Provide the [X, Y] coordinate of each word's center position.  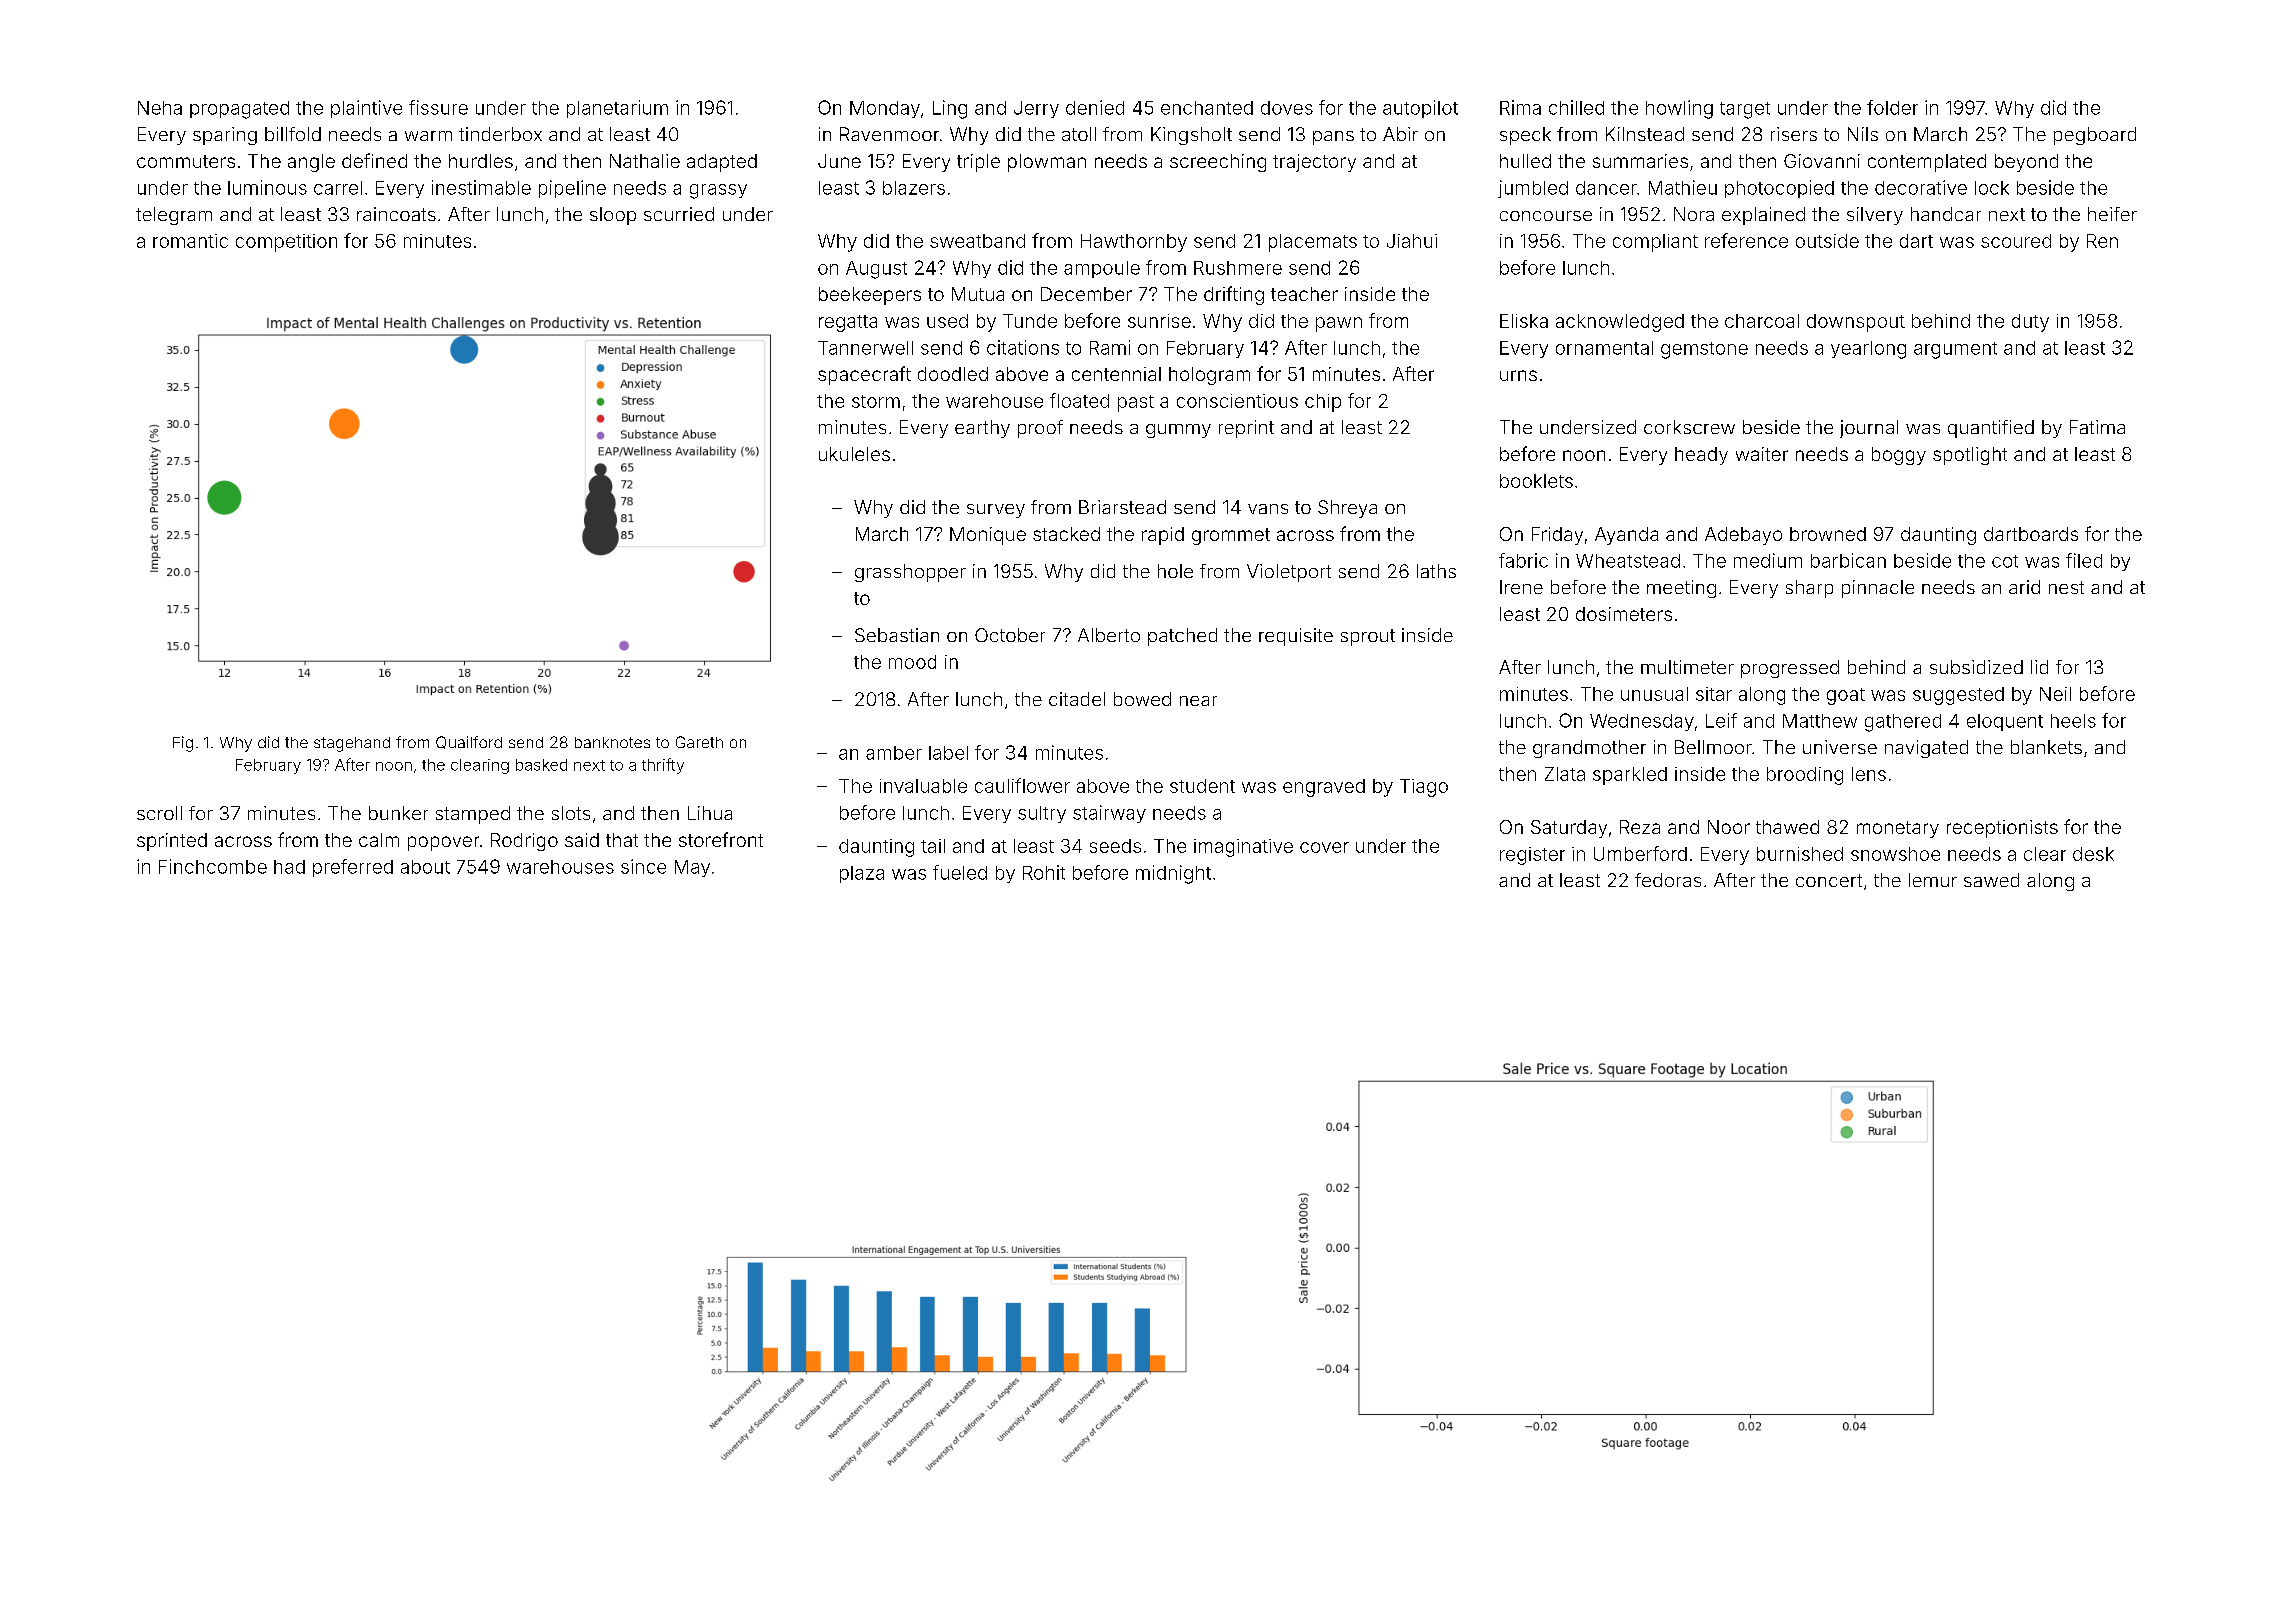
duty [2030, 323]
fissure [438, 107]
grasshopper [910, 573]
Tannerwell [865, 348]
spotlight [1970, 456]
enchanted [1207, 108]
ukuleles [854, 454]
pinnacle [1878, 589]
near [1198, 701]
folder [1892, 107]
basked [541, 765]
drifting [1234, 295]
